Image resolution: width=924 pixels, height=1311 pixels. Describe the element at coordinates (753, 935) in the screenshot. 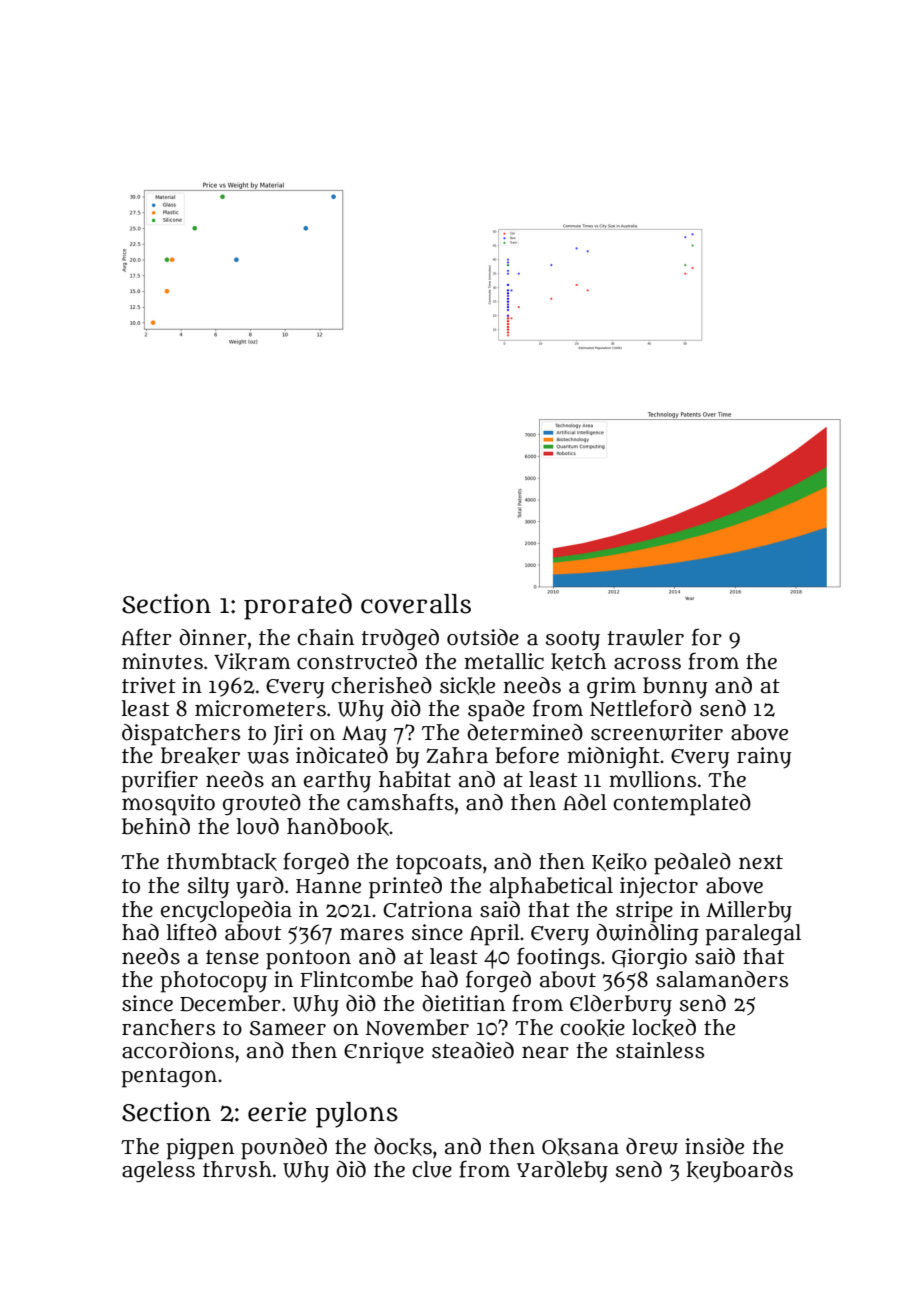

I see `paralegal` at that location.
